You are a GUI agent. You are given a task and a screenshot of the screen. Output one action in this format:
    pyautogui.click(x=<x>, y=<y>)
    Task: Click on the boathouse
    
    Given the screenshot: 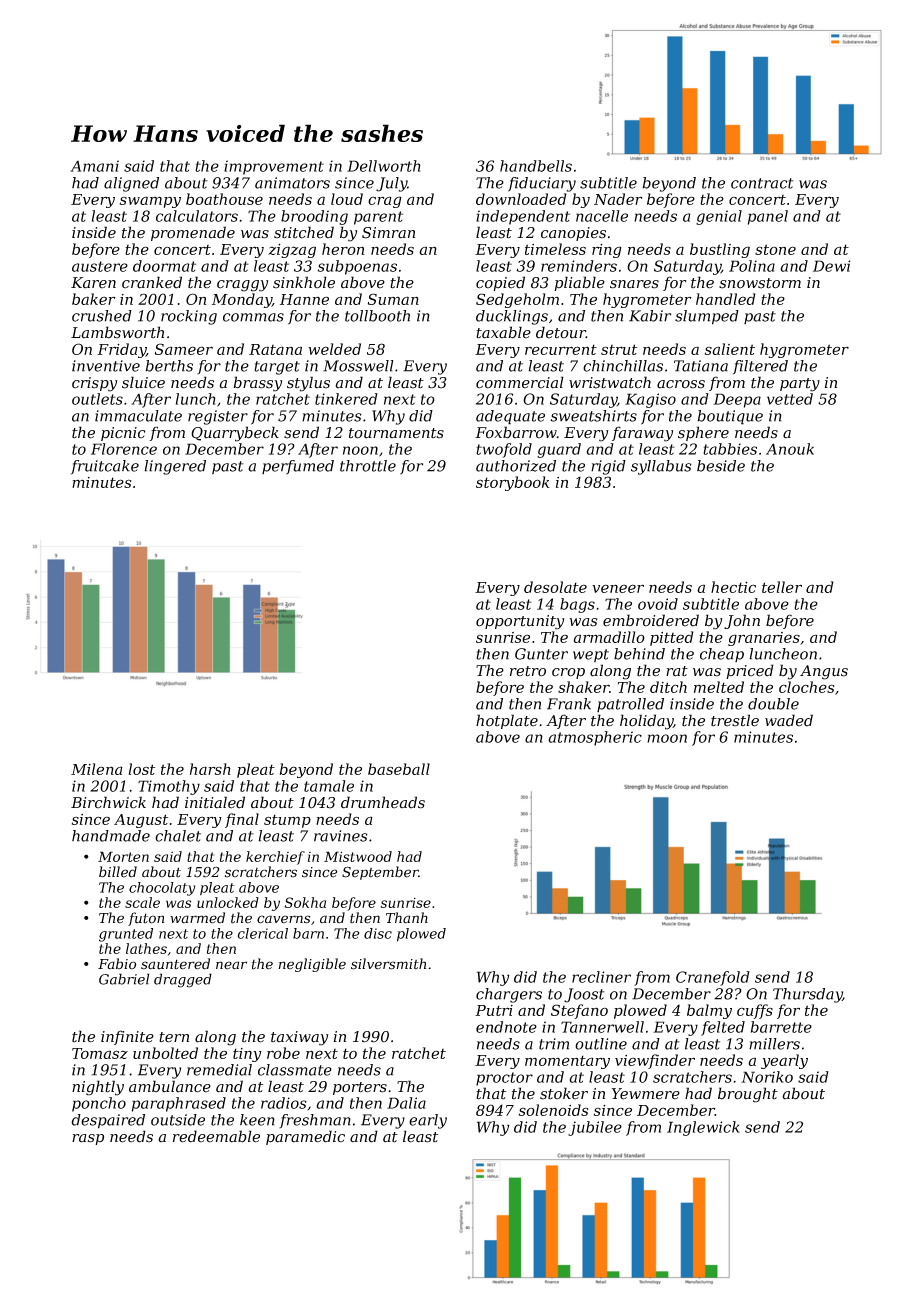 What is the action you would take?
    pyautogui.click(x=224, y=199)
